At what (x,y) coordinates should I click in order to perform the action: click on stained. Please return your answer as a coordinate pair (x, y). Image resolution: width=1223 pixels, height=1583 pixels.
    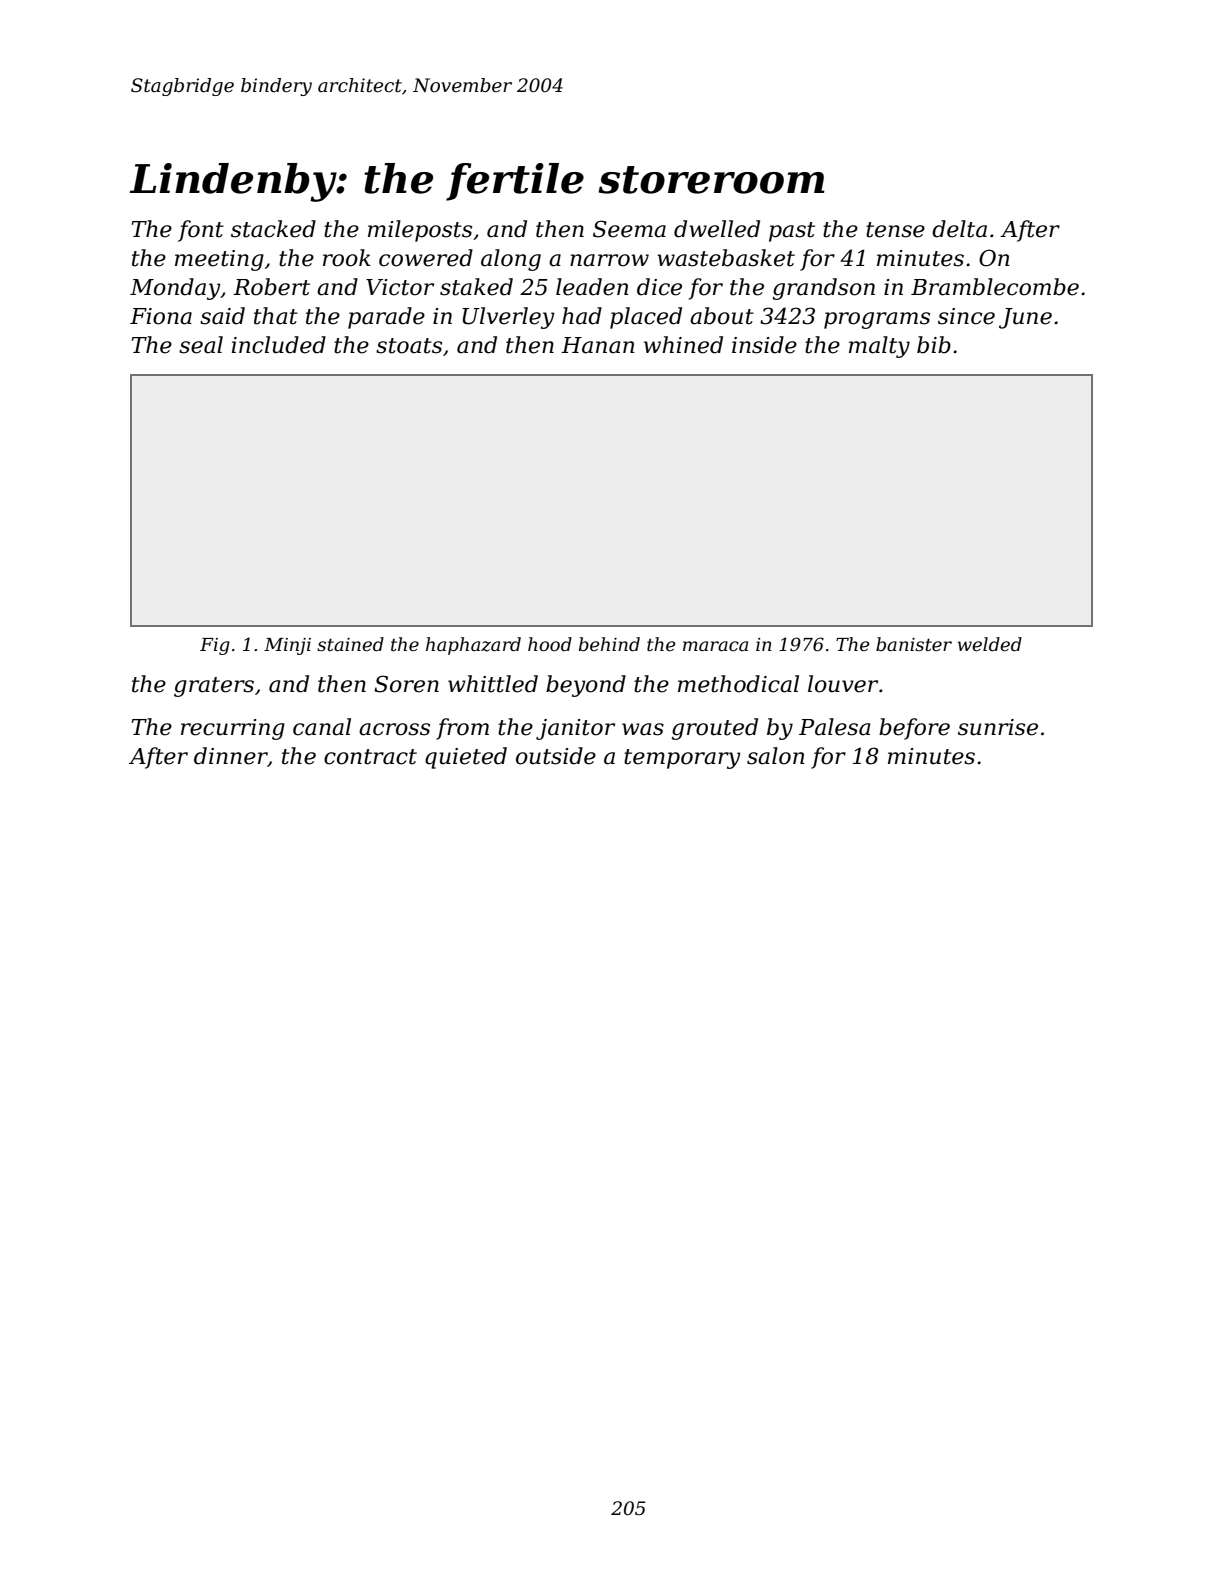
    Looking at the image, I should click on (350, 644).
